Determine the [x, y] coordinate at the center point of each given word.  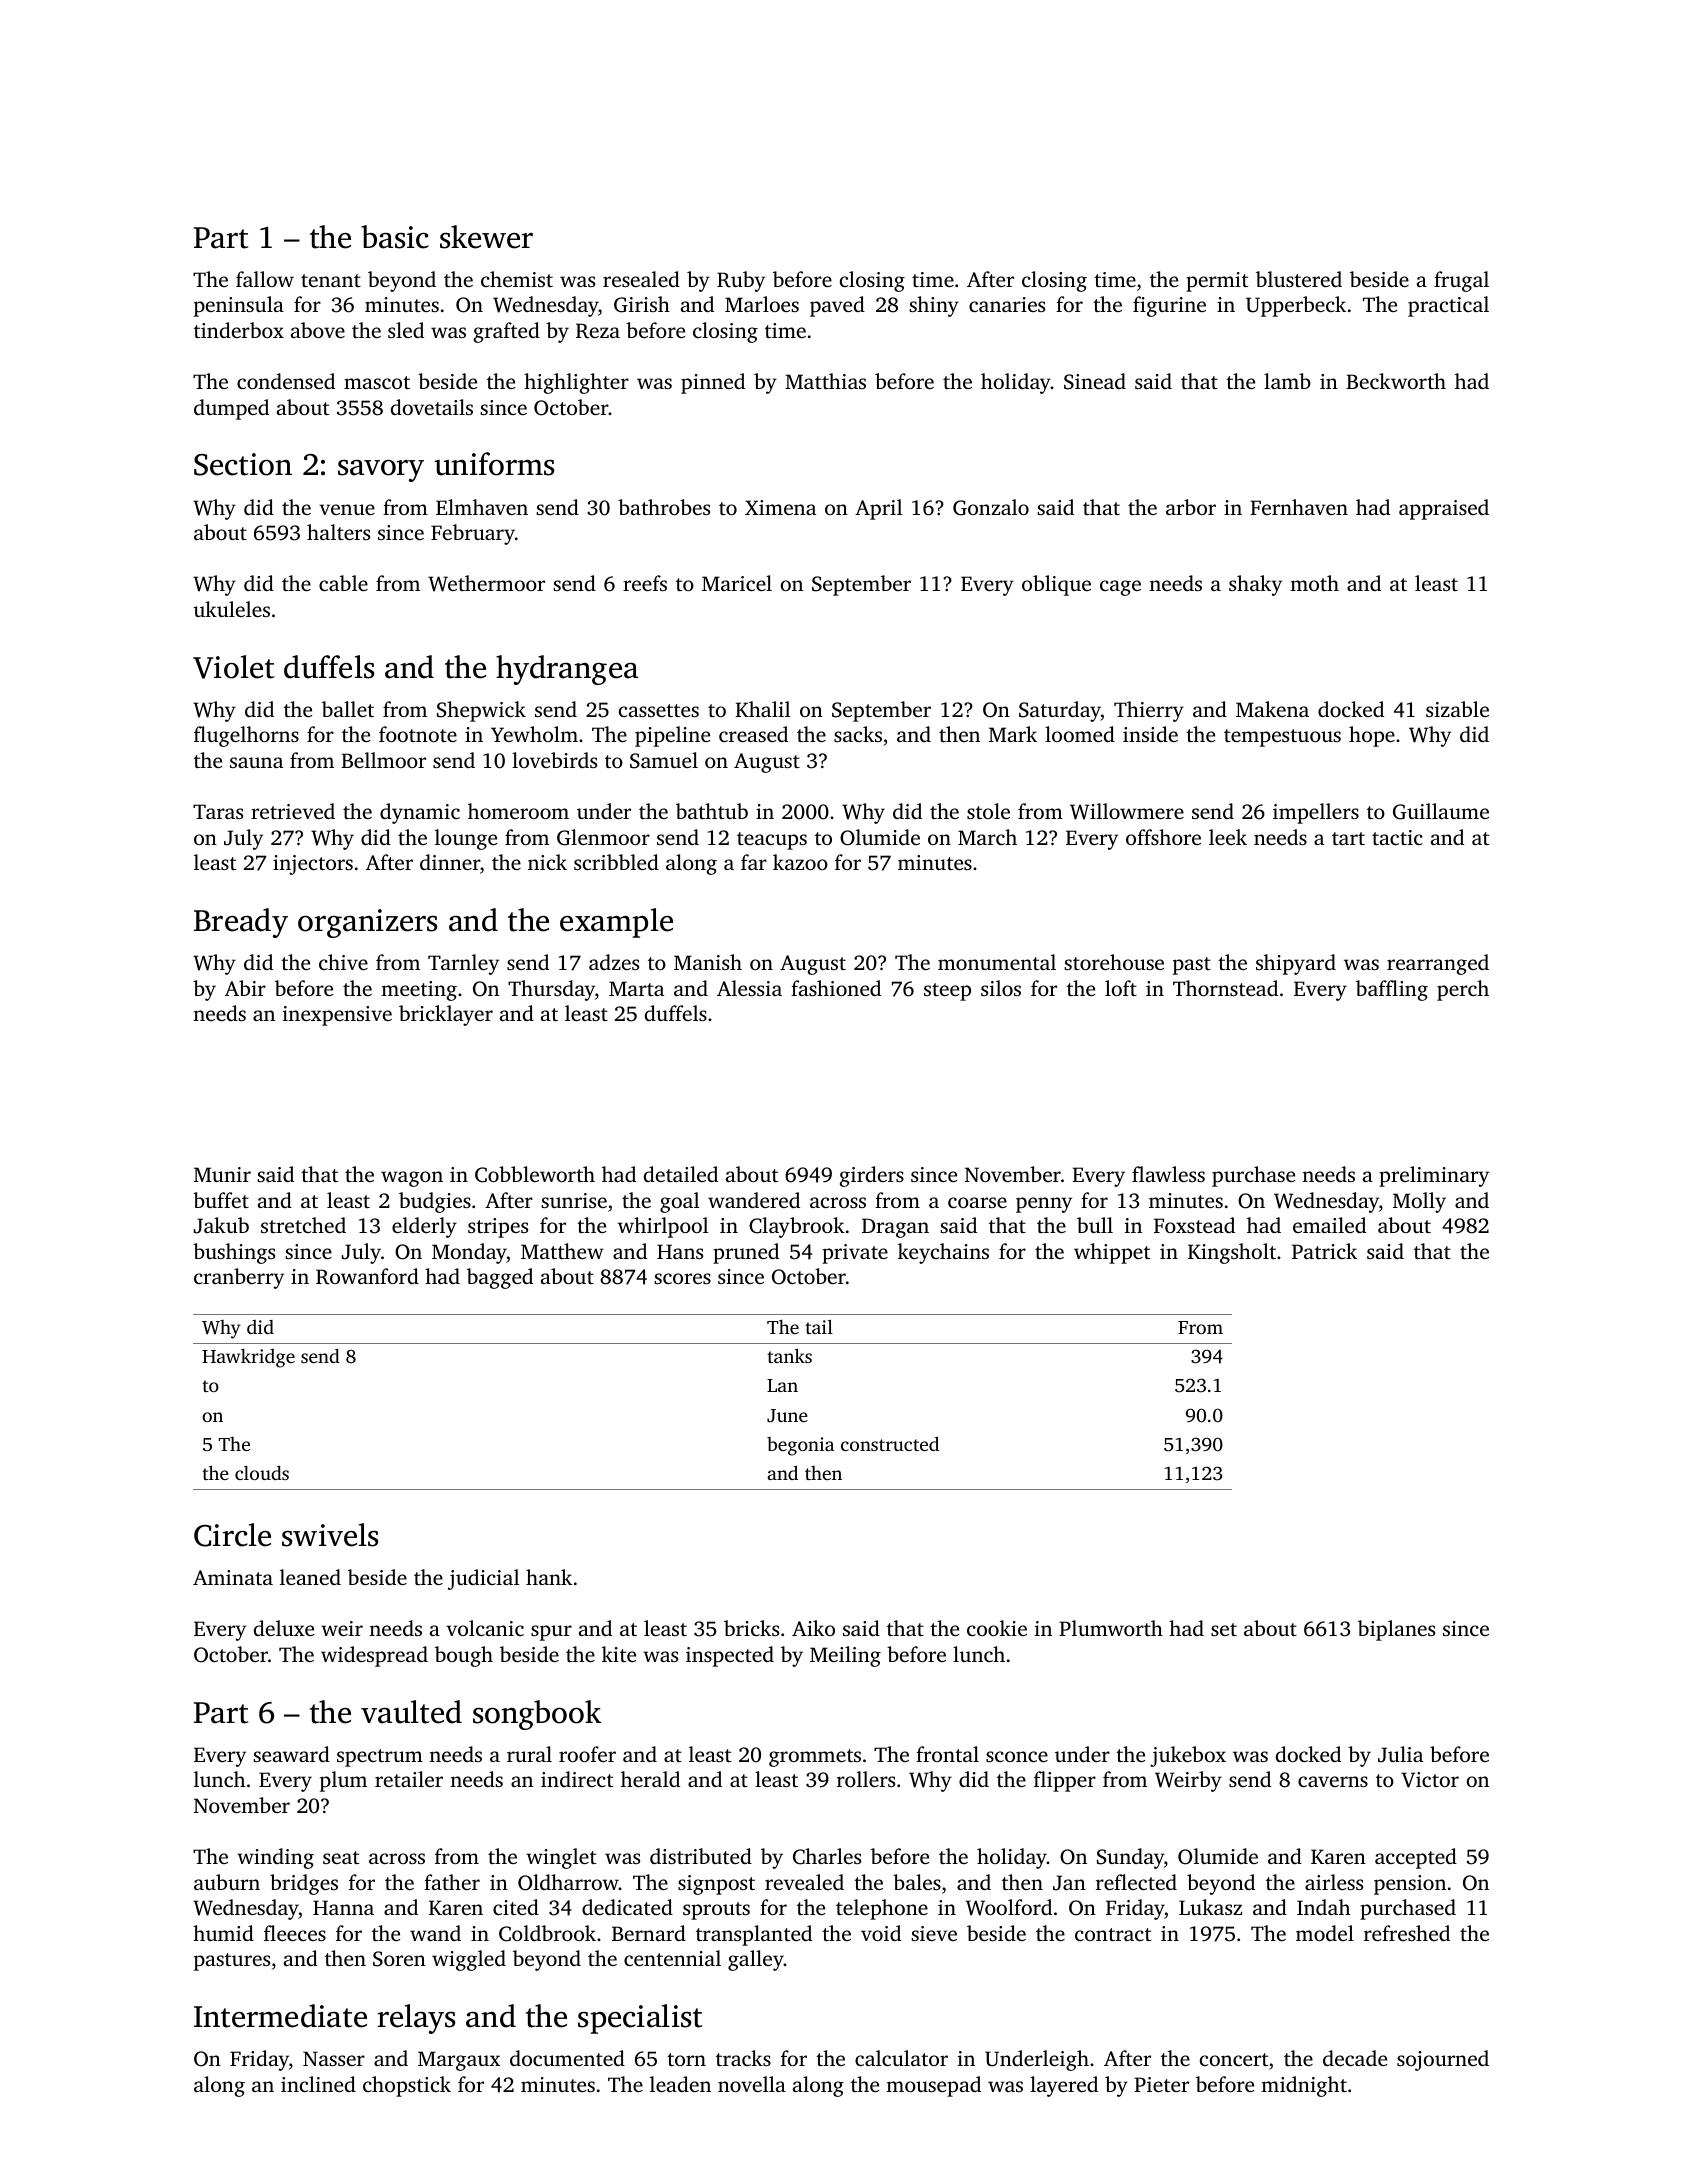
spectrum [380, 1758]
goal [679, 1202]
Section [243, 464]
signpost [716, 1885]
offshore [1163, 837]
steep [947, 992]
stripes [498, 1228]
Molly [1419, 1202]
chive [343, 962]
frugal [1461, 281]
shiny [934, 306]
